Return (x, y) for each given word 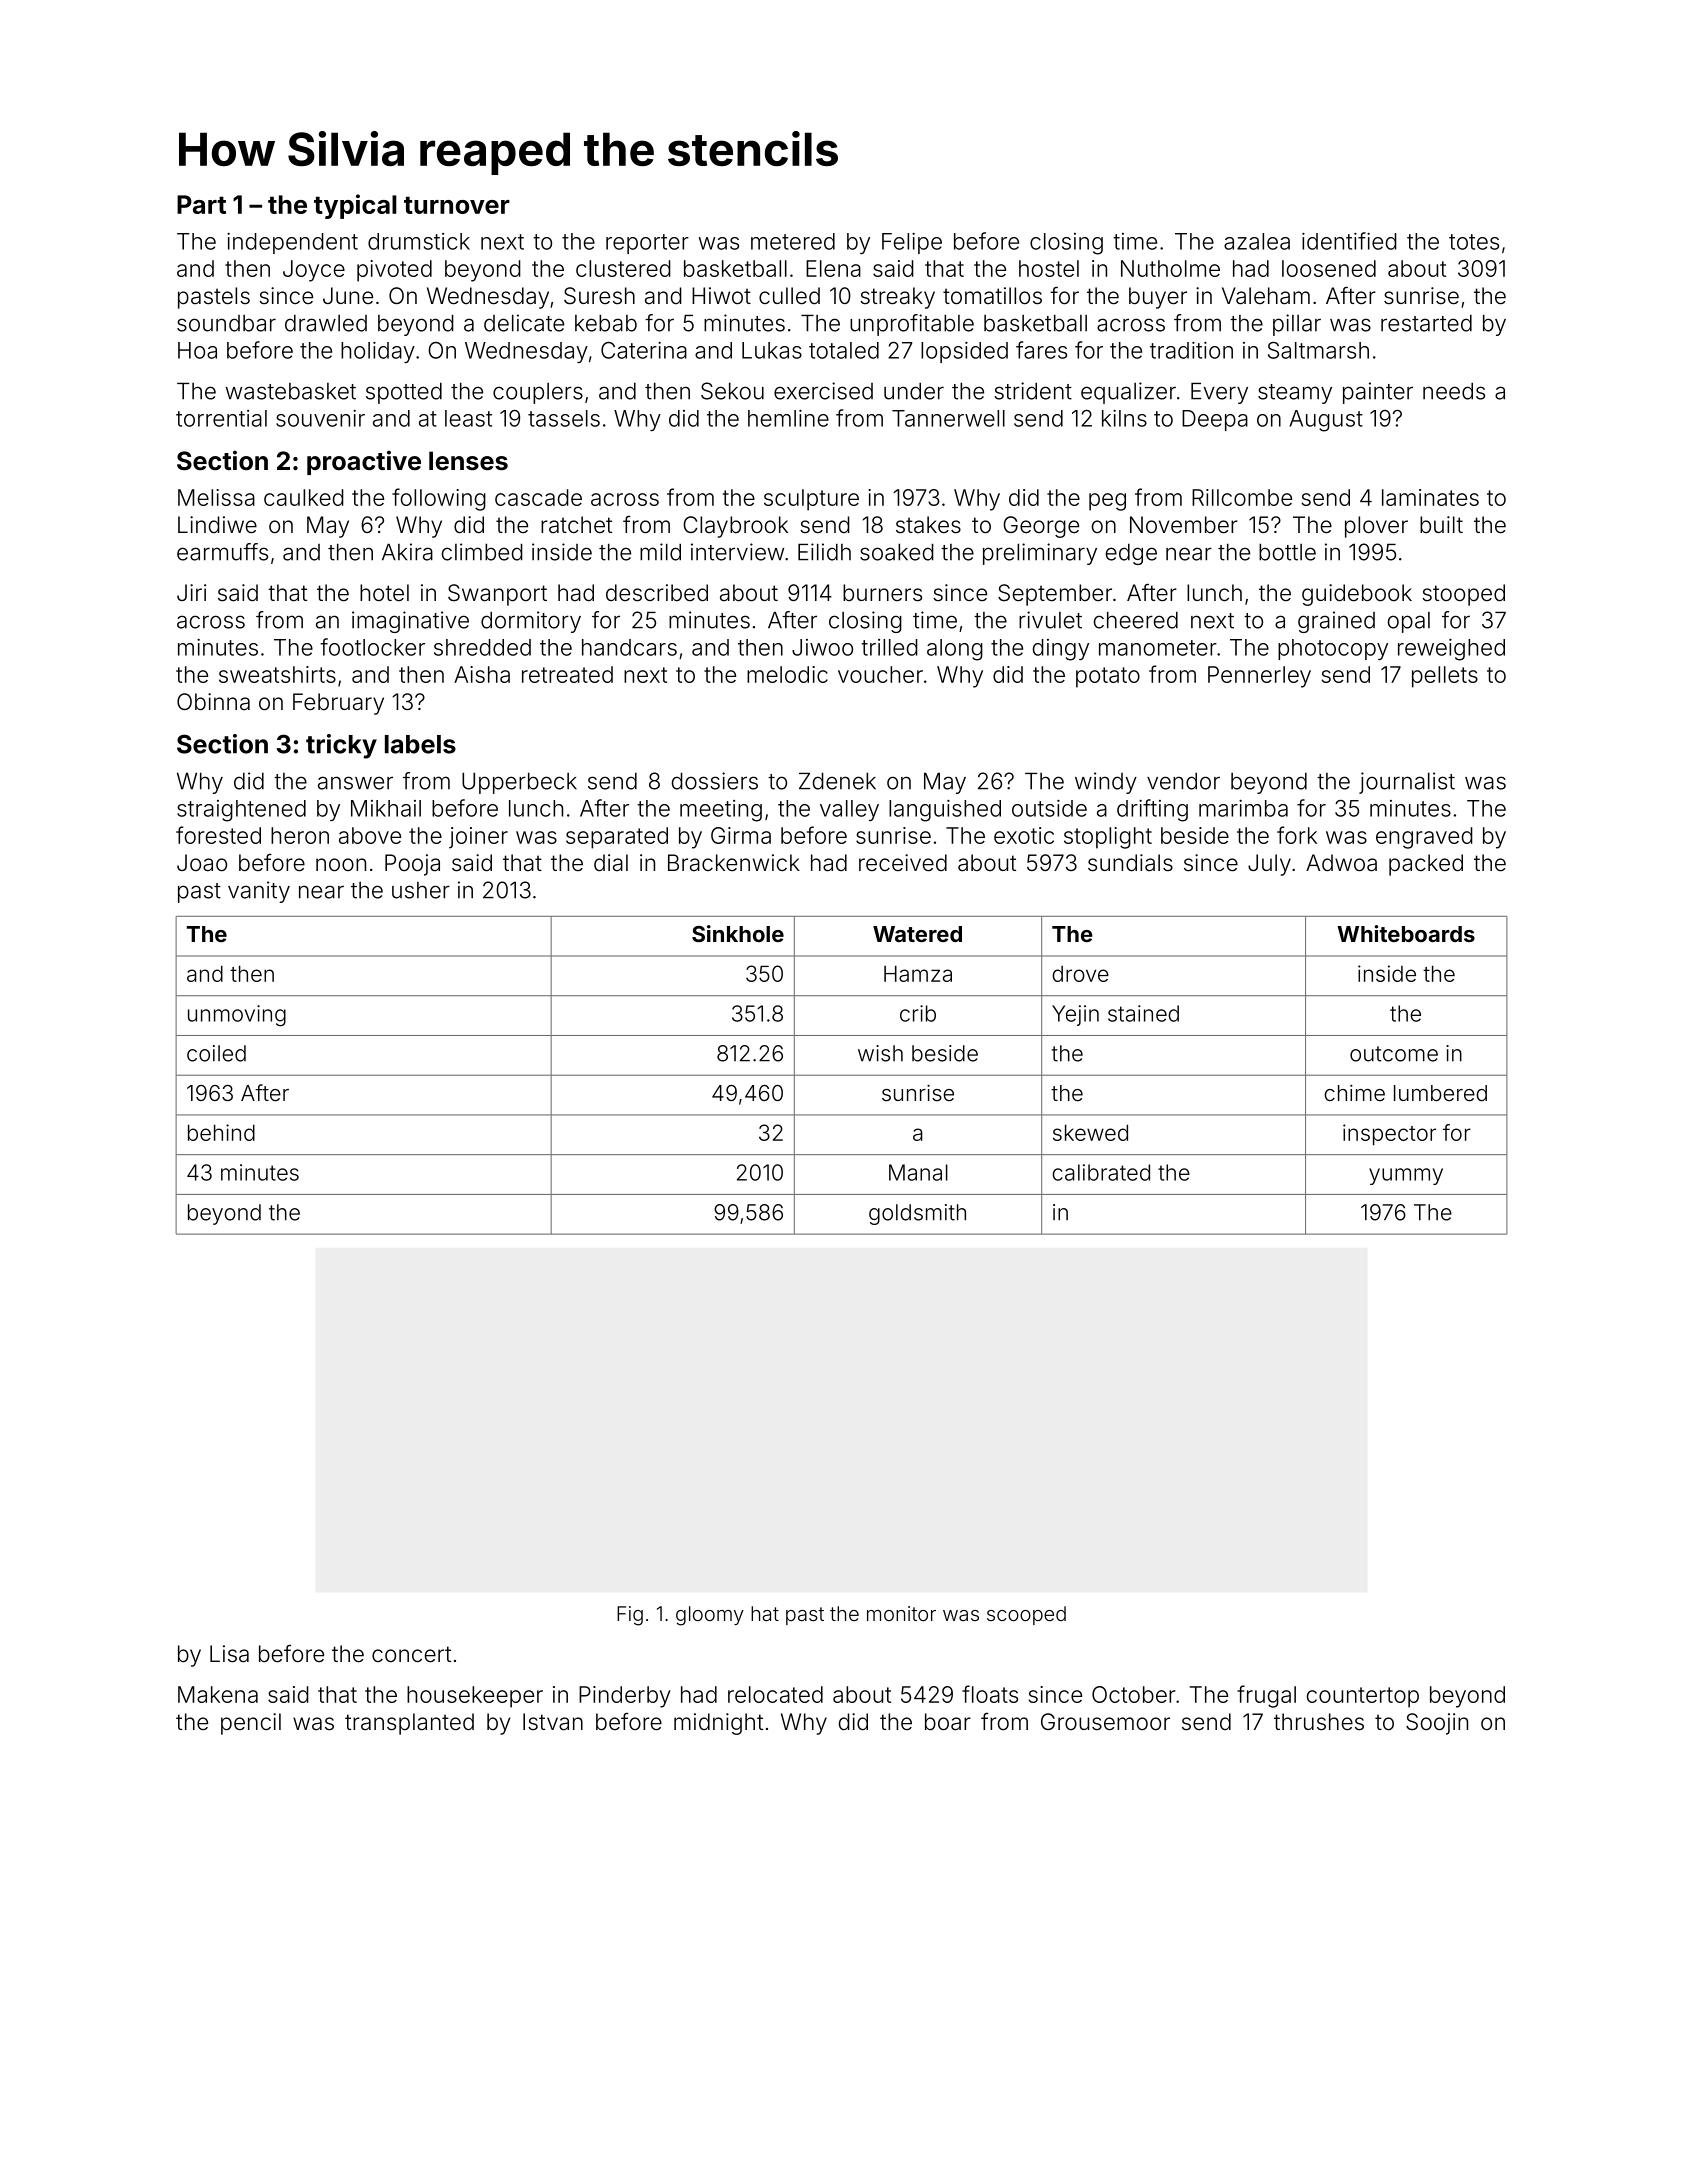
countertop (1363, 1697)
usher (421, 890)
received (903, 863)
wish (880, 1053)
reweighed (1451, 650)
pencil (251, 1724)
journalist (1407, 783)
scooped (1026, 1615)
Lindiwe (217, 525)
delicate (524, 323)
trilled (889, 647)
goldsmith (917, 1214)
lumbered (1440, 1093)
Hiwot (721, 296)
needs (1454, 391)
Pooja (412, 865)
